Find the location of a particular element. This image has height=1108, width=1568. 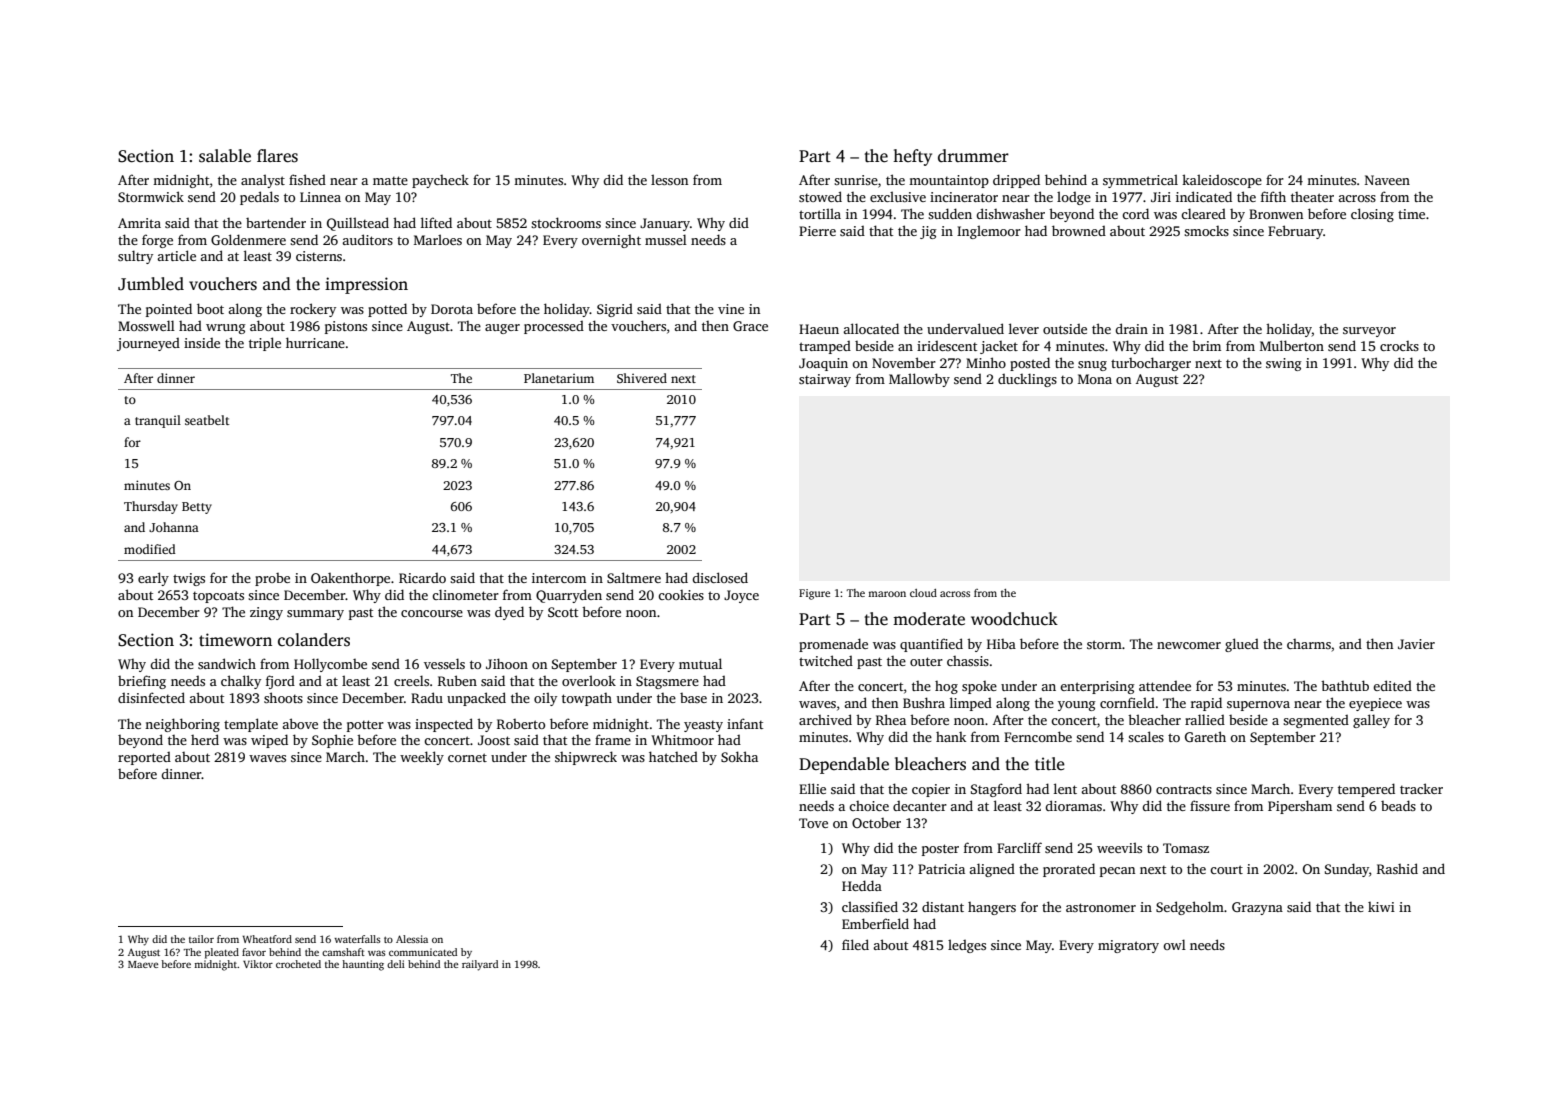

Ellie is located at coordinates (812, 788).
